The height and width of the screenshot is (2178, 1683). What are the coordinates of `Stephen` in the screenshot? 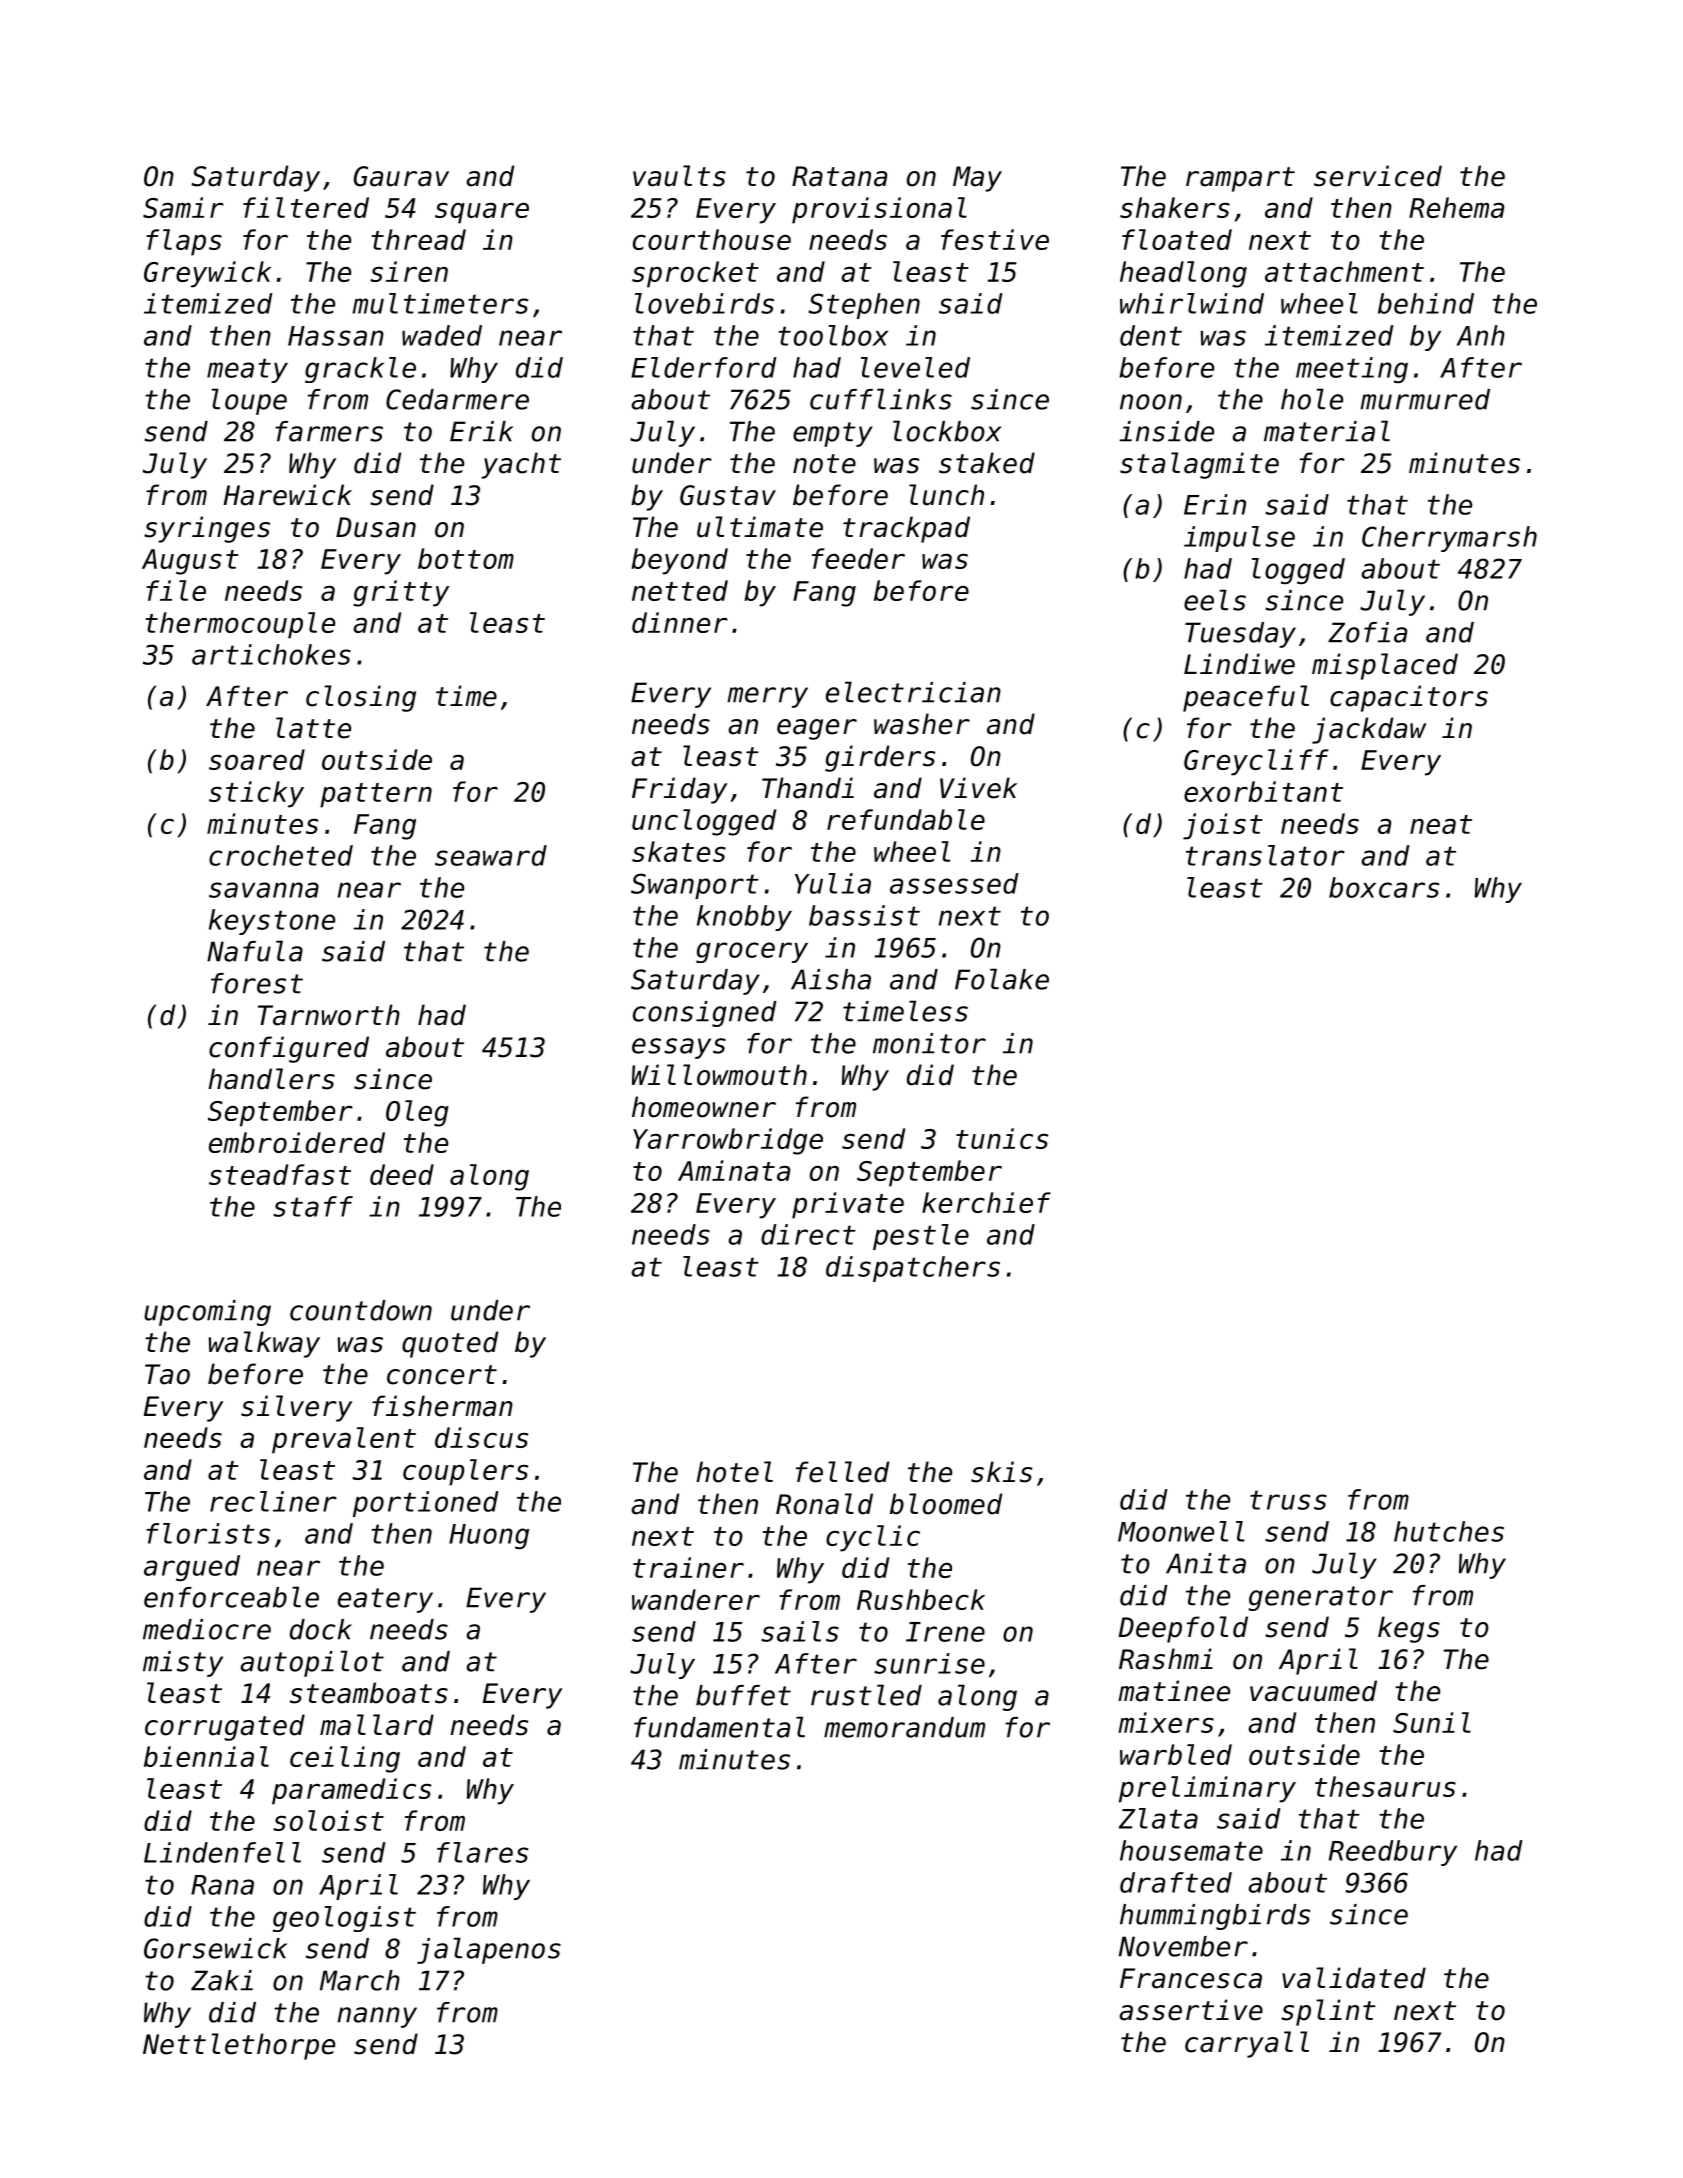 It's located at (864, 306).
